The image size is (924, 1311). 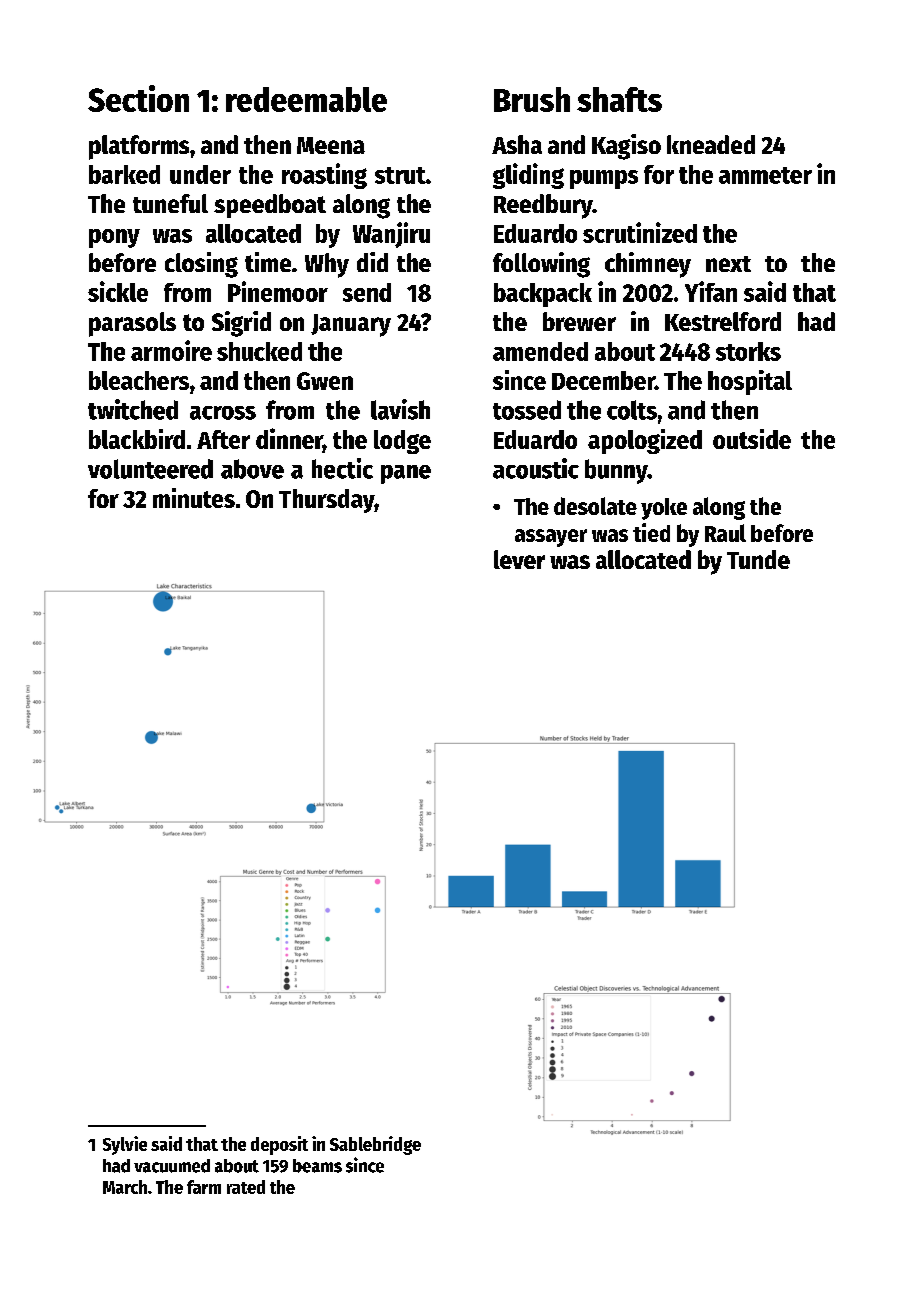 What do you see at coordinates (651, 532) in the page?
I see `tied` at bounding box center [651, 532].
